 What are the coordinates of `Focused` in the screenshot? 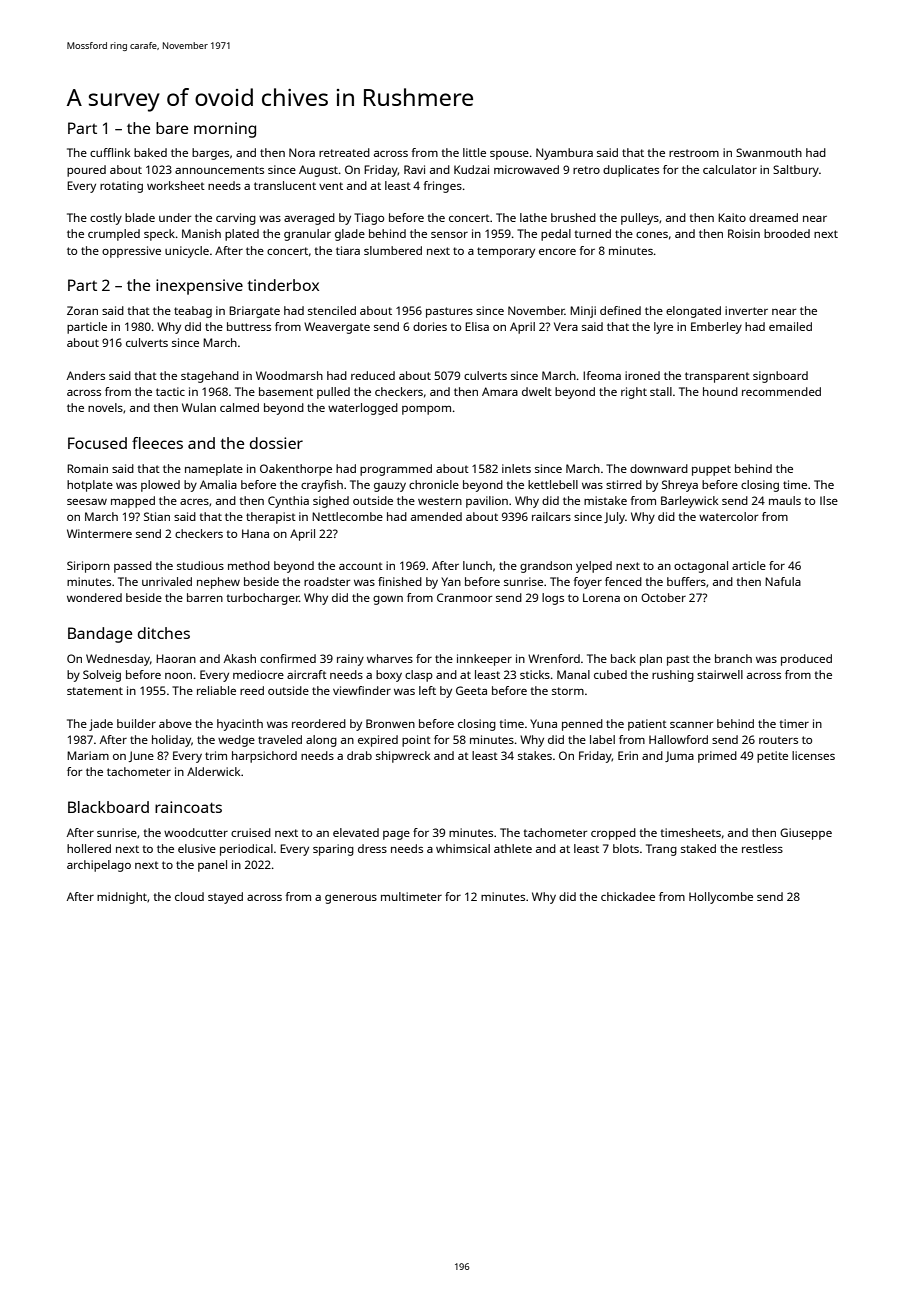 It's located at (97, 443).
